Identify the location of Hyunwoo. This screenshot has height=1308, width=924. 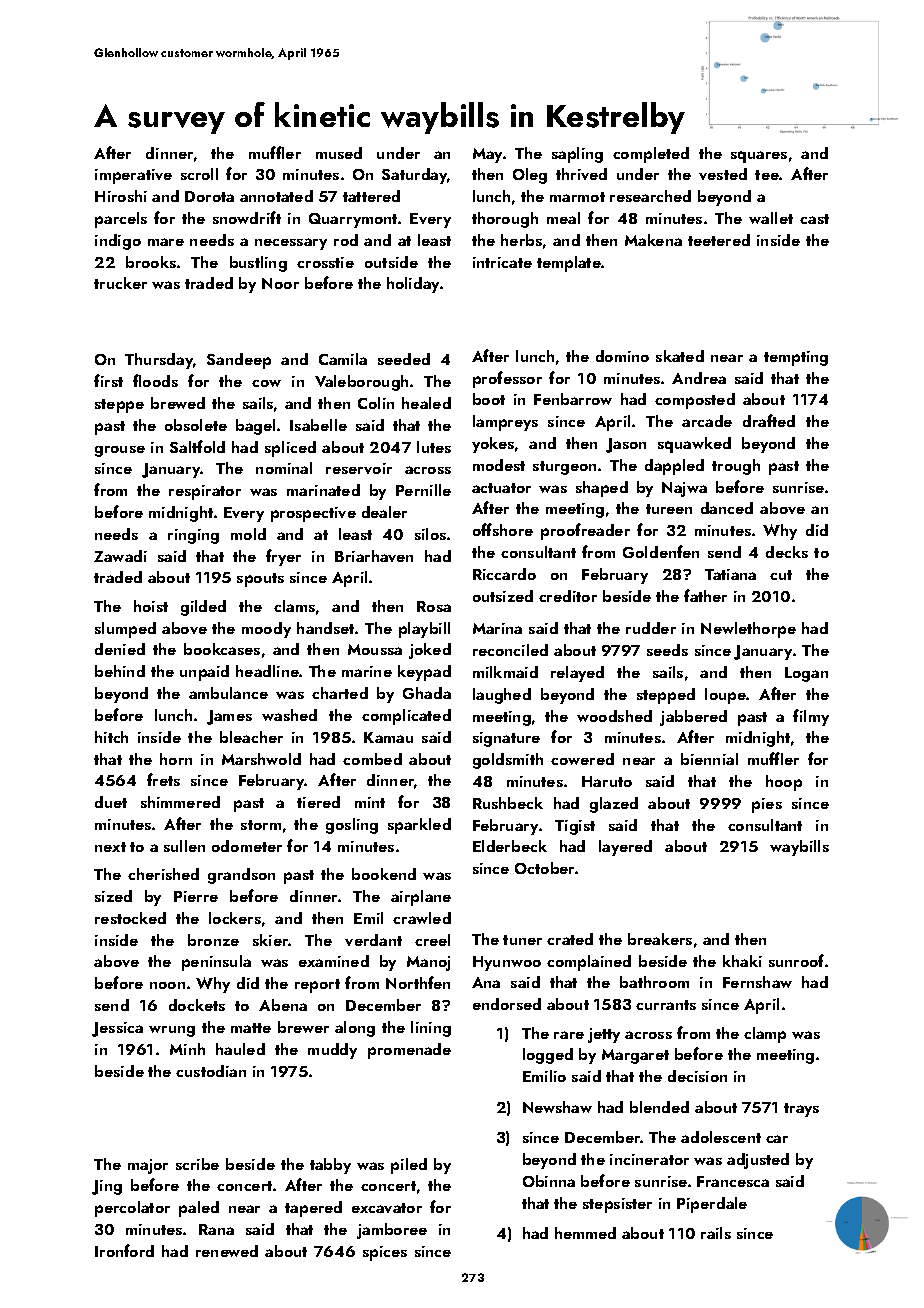
(507, 963).
